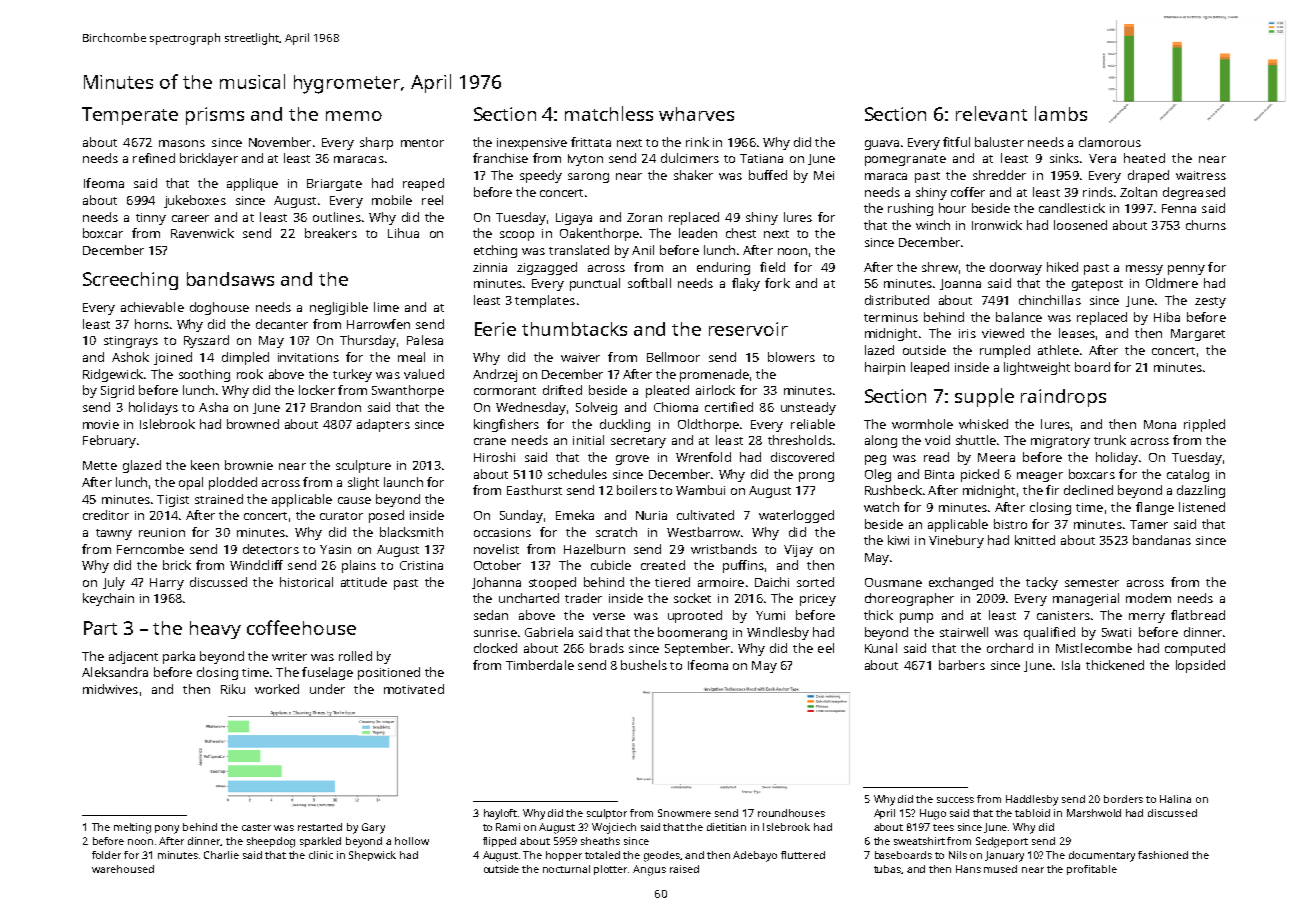 This document has width=1308, height=924. What do you see at coordinates (968, 869) in the document?
I see `Hans` at bounding box center [968, 869].
